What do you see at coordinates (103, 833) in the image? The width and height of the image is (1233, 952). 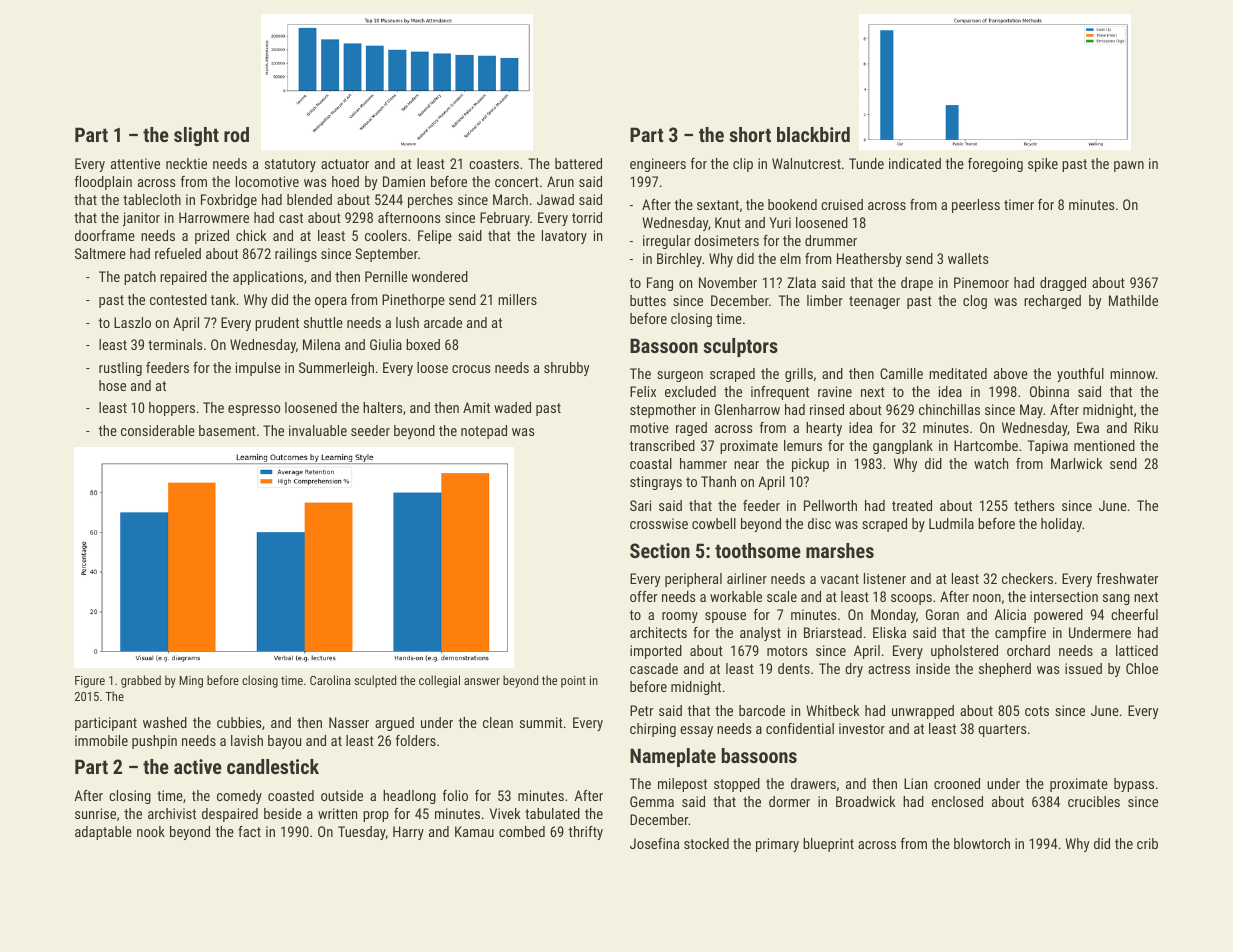 I see `adaptable` at bounding box center [103, 833].
